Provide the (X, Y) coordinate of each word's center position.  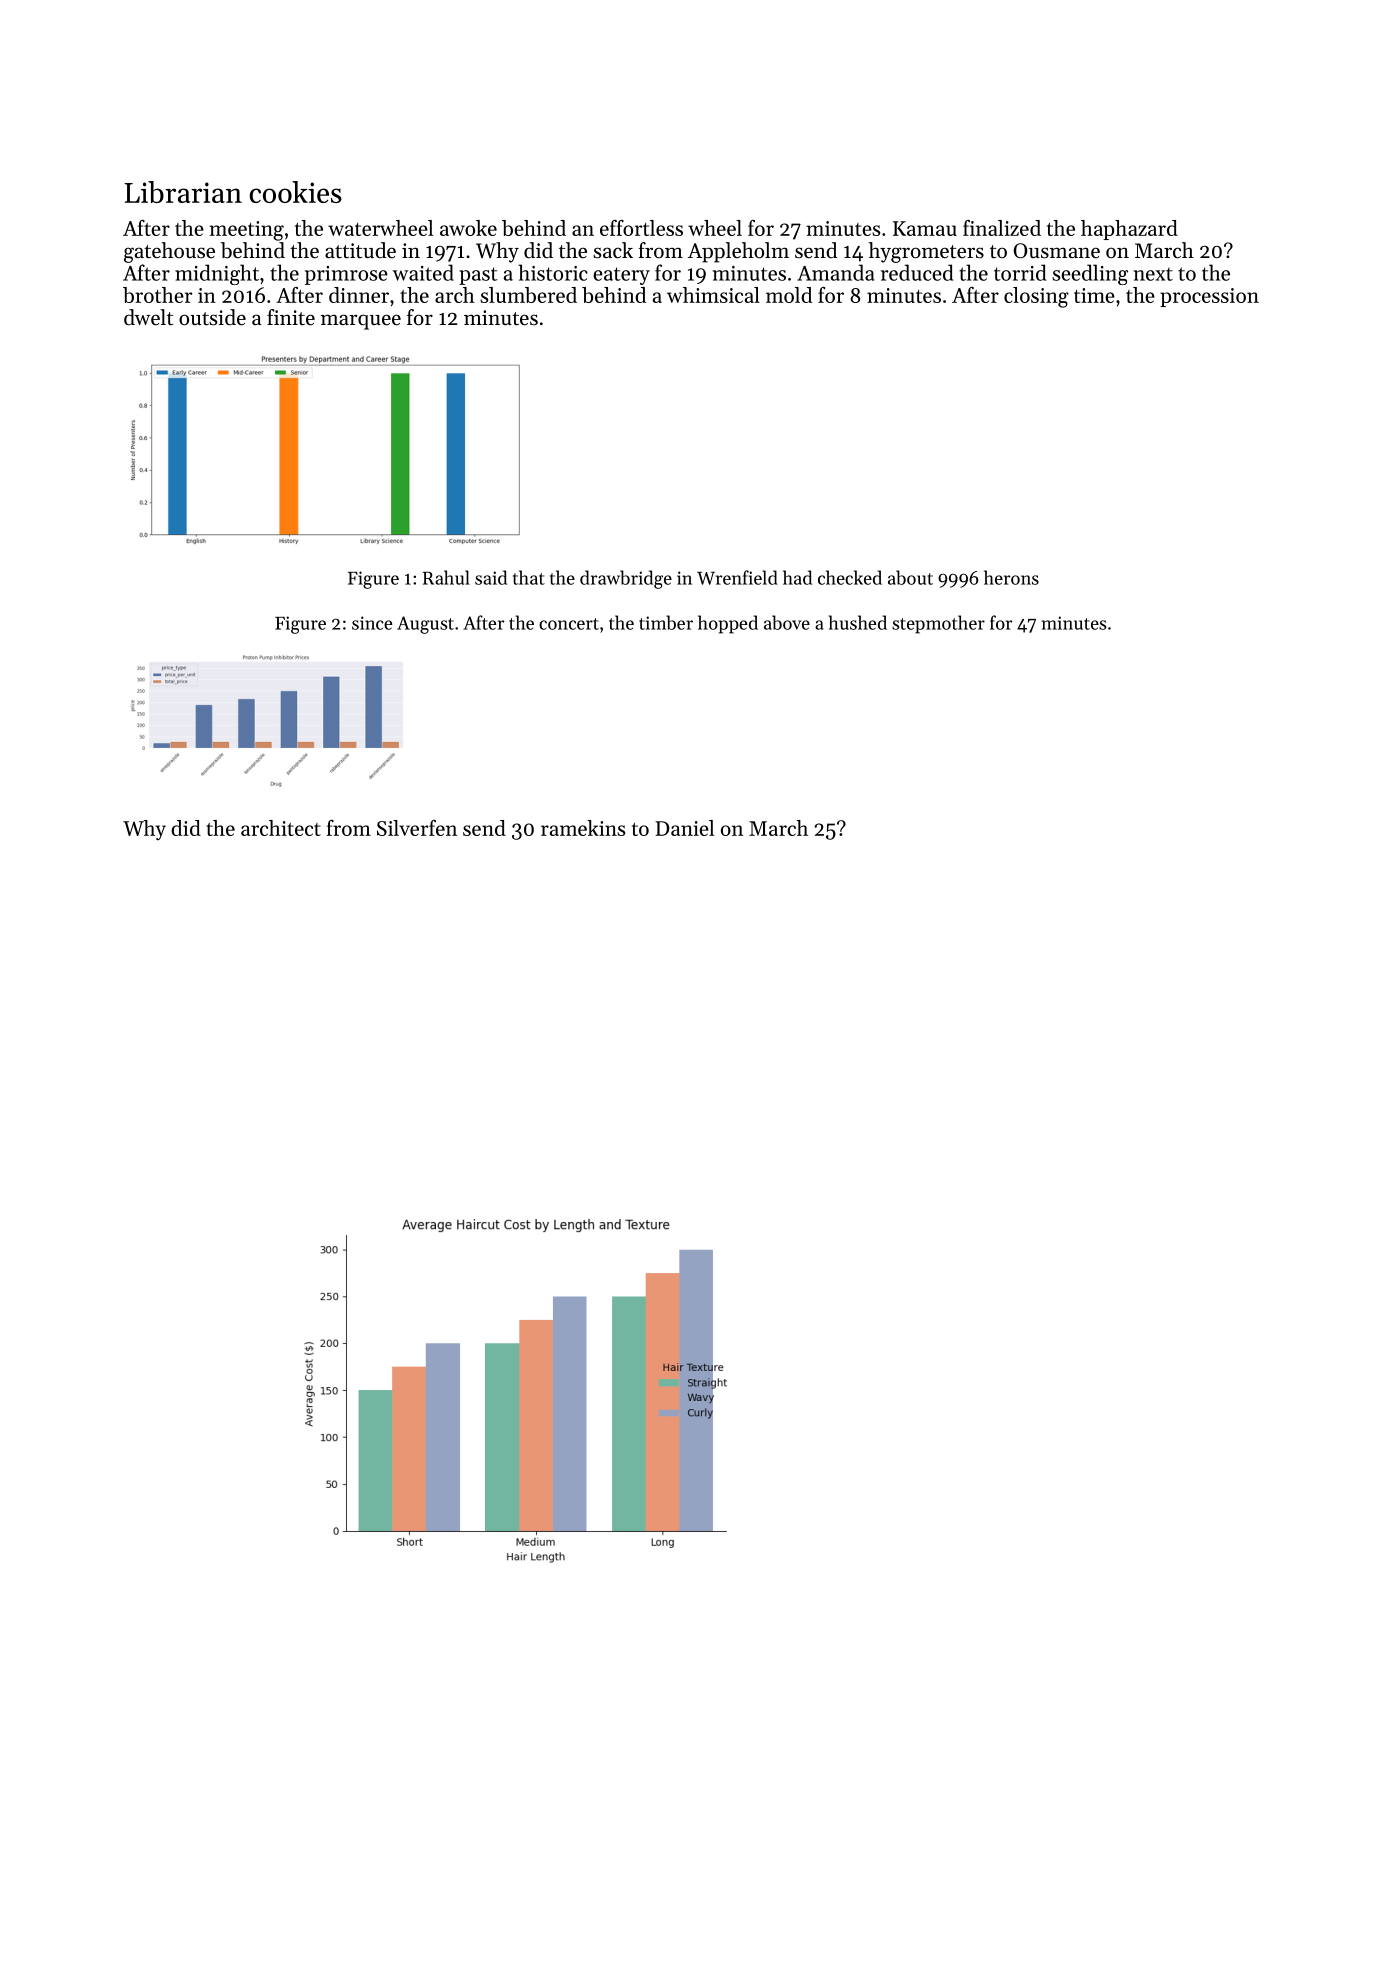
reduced (917, 272)
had (797, 577)
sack (613, 250)
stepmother (938, 624)
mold (789, 295)
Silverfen (417, 828)
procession (1209, 297)
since (372, 623)
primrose (346, 275)
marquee (361, 322)
